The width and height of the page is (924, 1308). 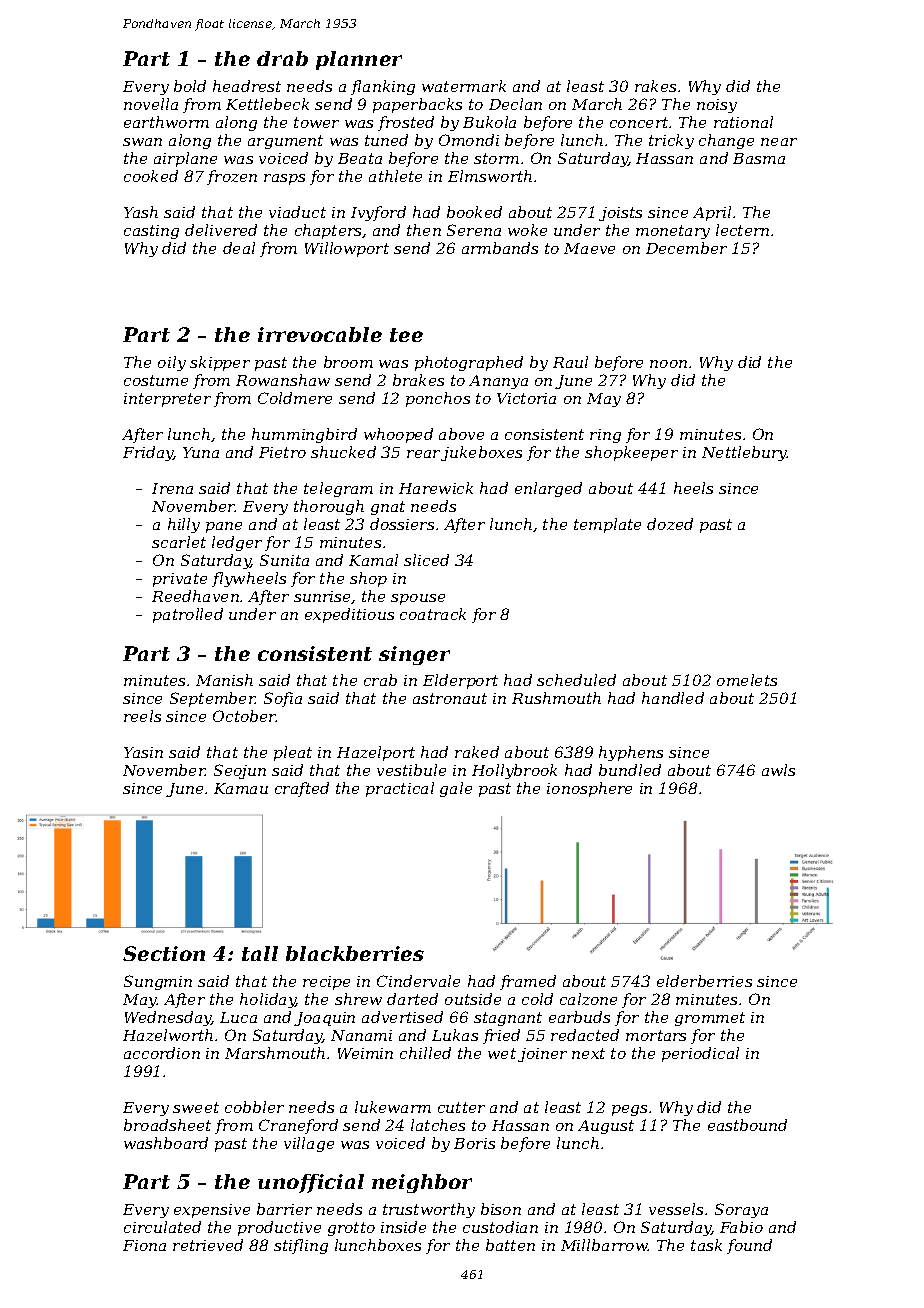 What do you see at coordinates (639, 122) in the page?
I see `concert` at bounding box center [639, 122].
